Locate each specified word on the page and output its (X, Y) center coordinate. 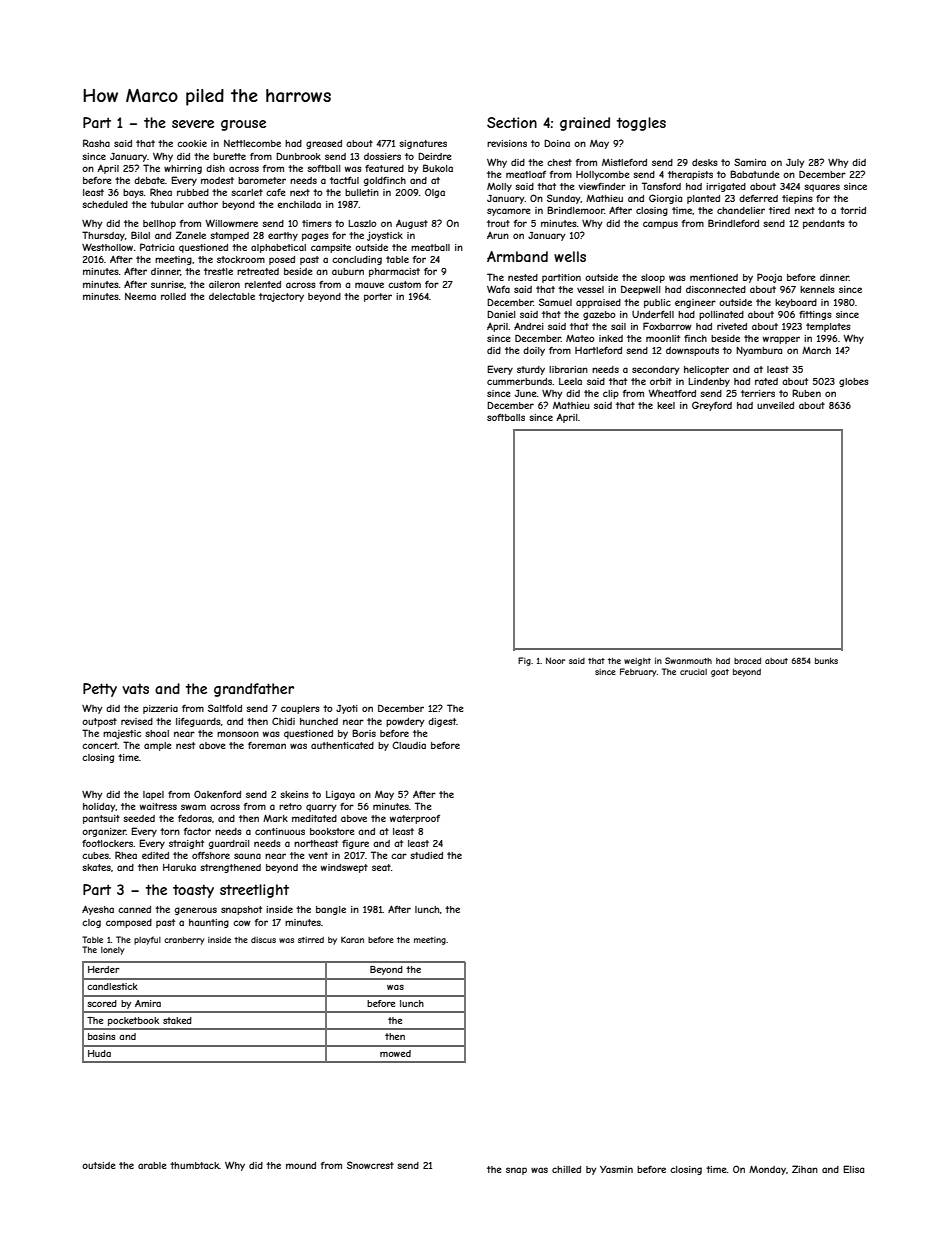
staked (177, 1020)
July (795, 163)
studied (426, 855)
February (638, 672)
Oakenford (217, 794)
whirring (183, 169)
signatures (423, 144)
